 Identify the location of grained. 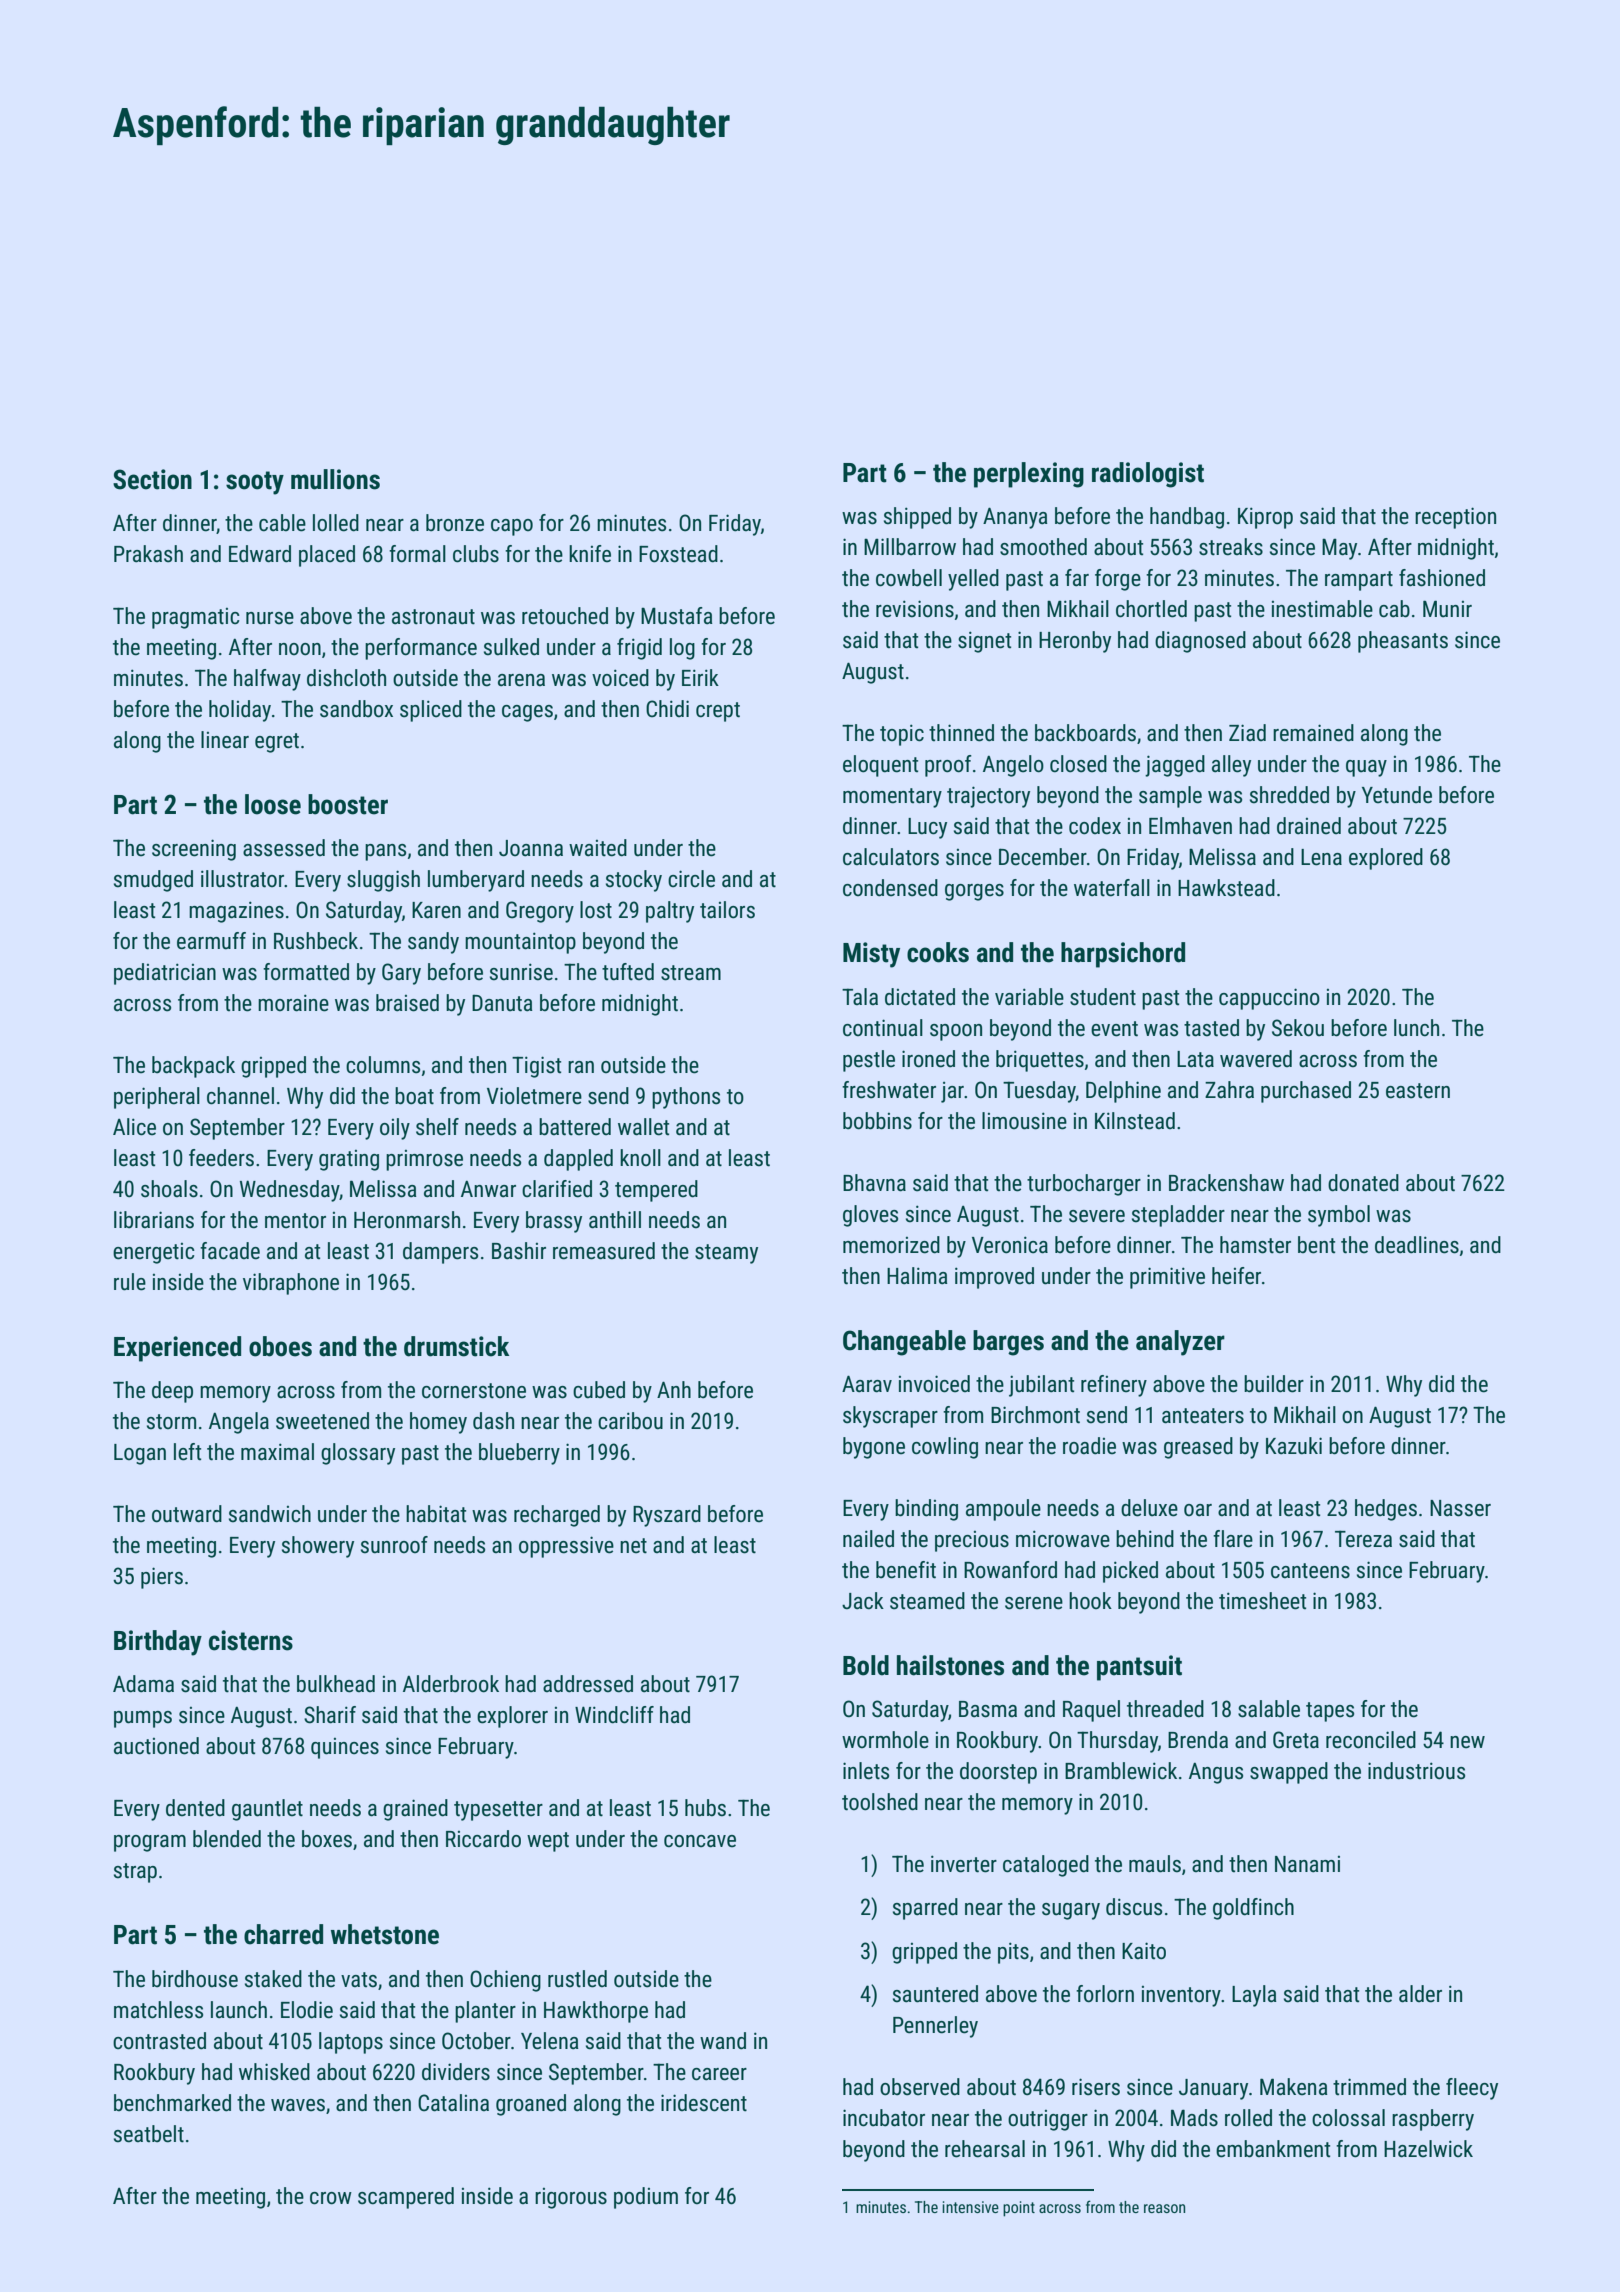
(415, 1810).
